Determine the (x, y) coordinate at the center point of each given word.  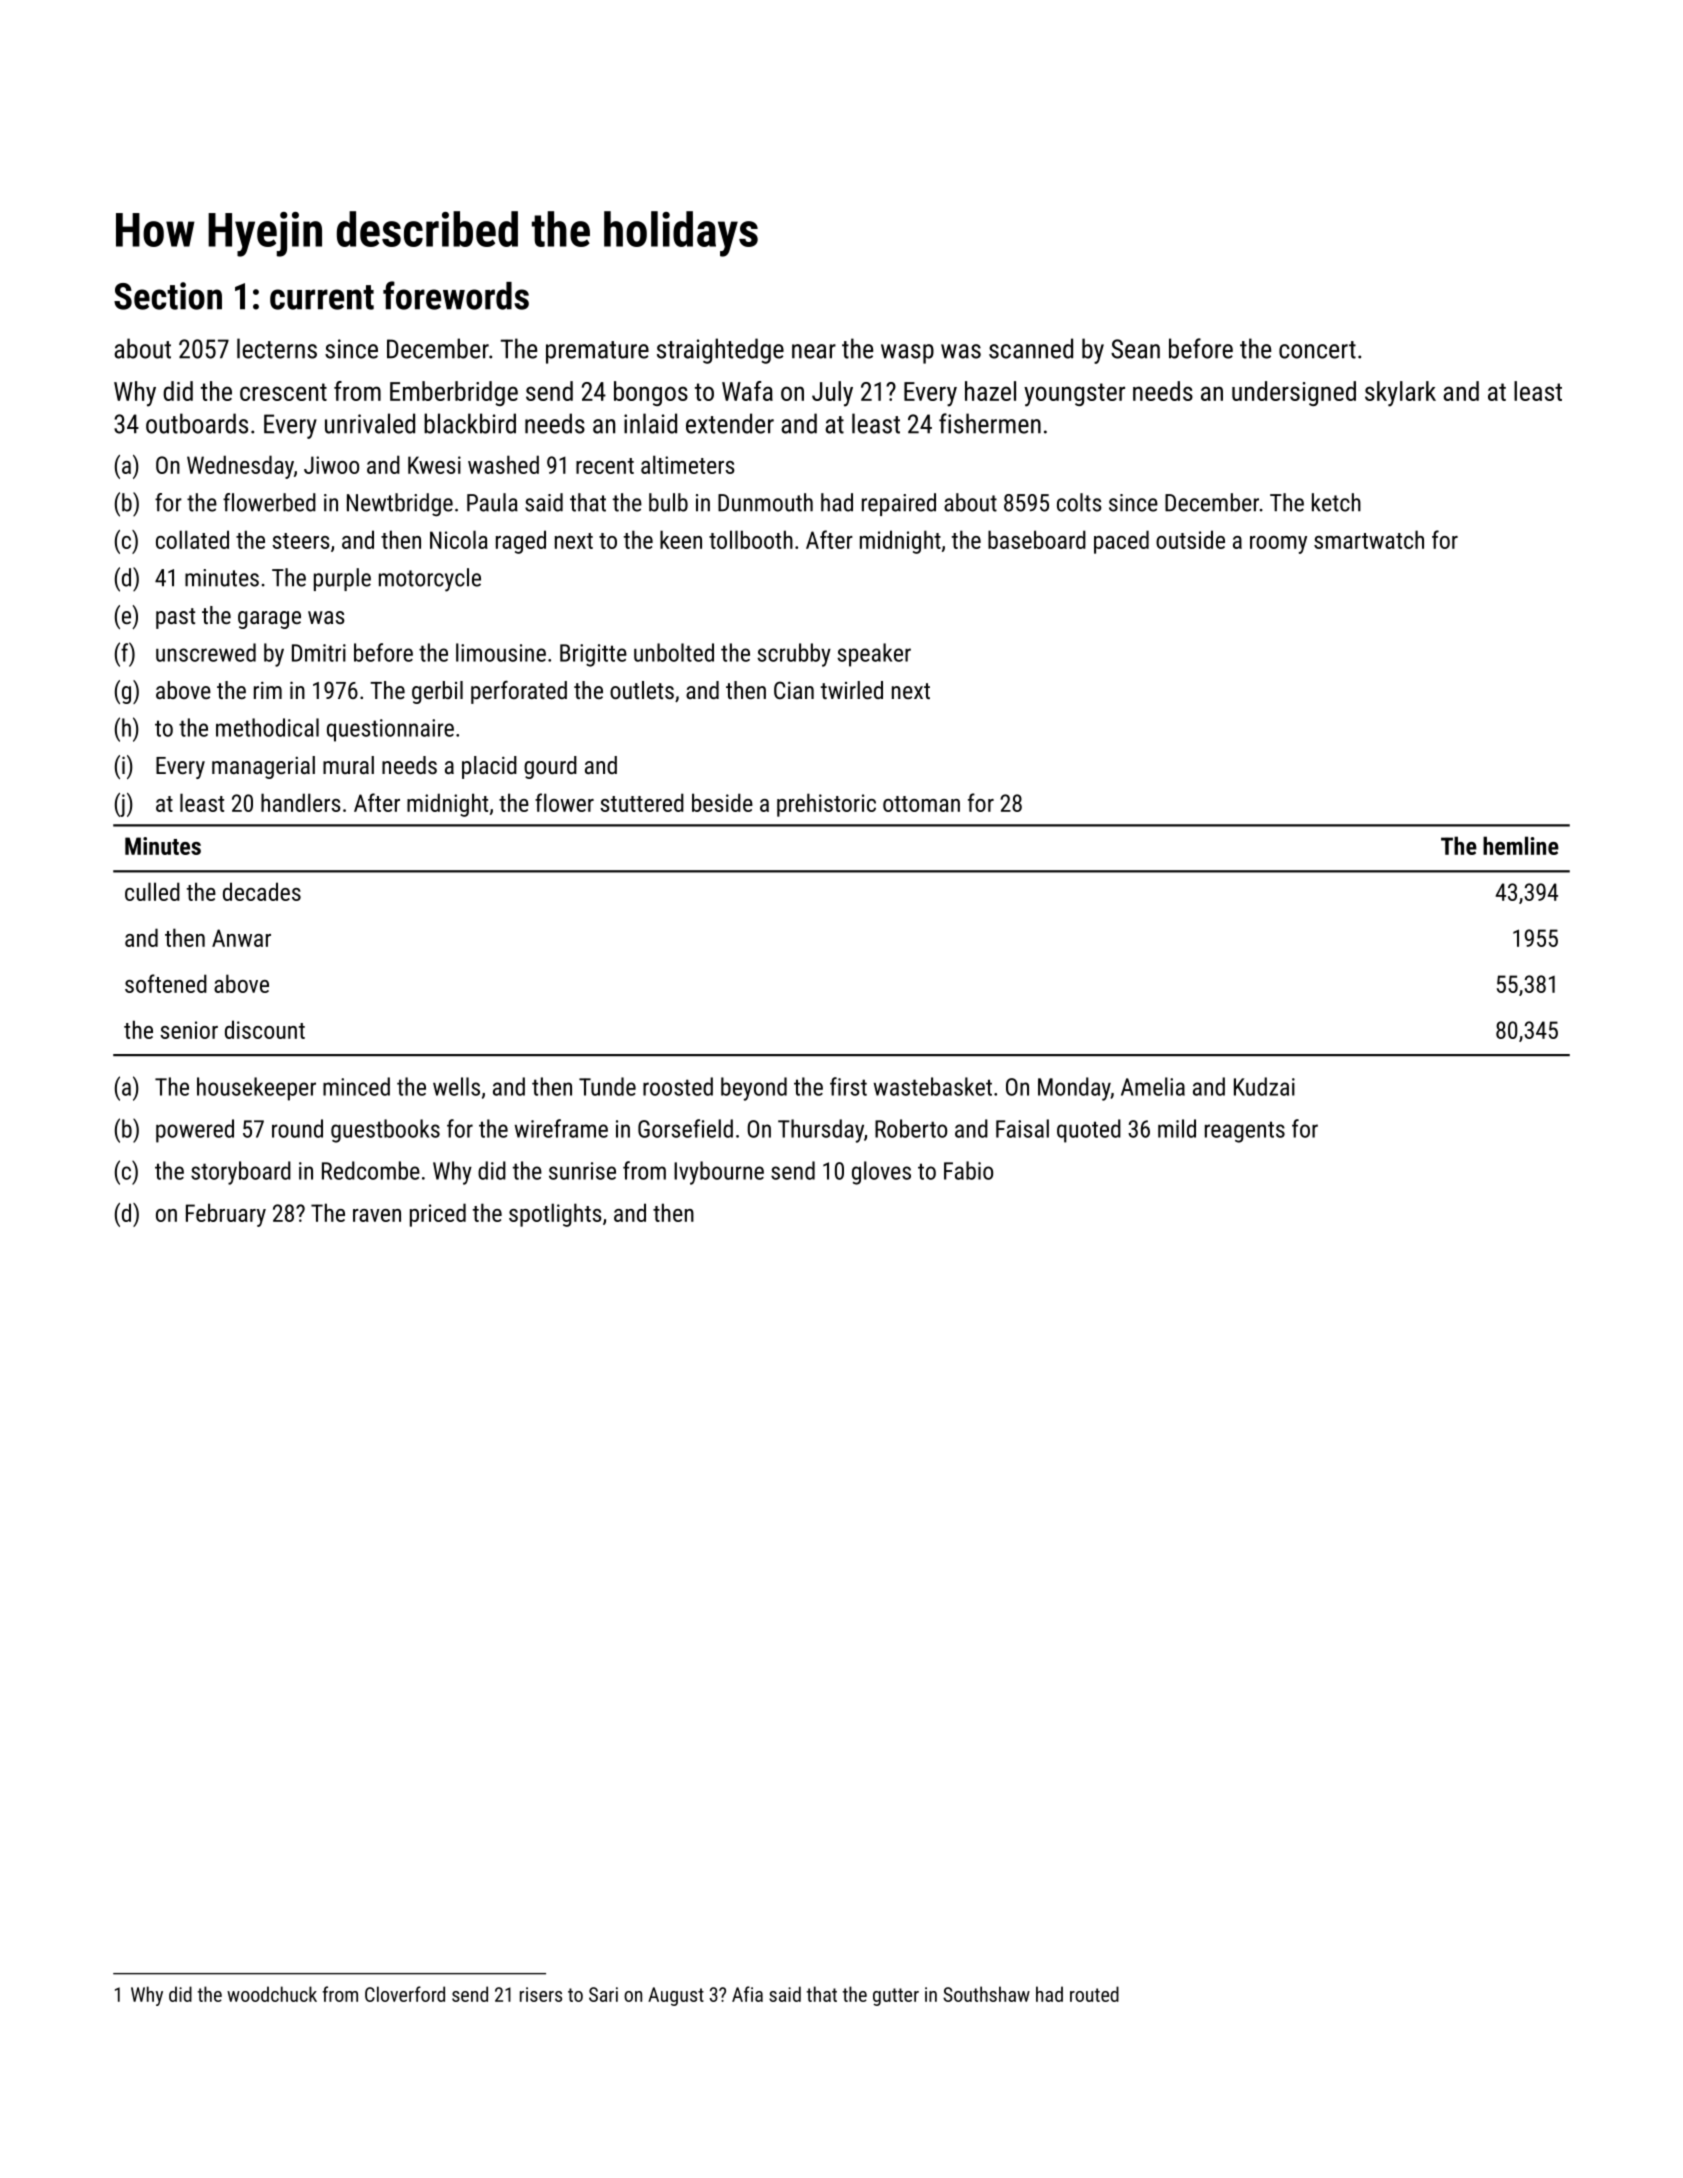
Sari (603, 1994)
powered (195, 1131)
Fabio (968, 1170)
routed (1094, 1994)
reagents (1245, 1132)
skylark (1400, 394)
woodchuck (272, 1994)
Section (168, 296)
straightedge (720, 351)
